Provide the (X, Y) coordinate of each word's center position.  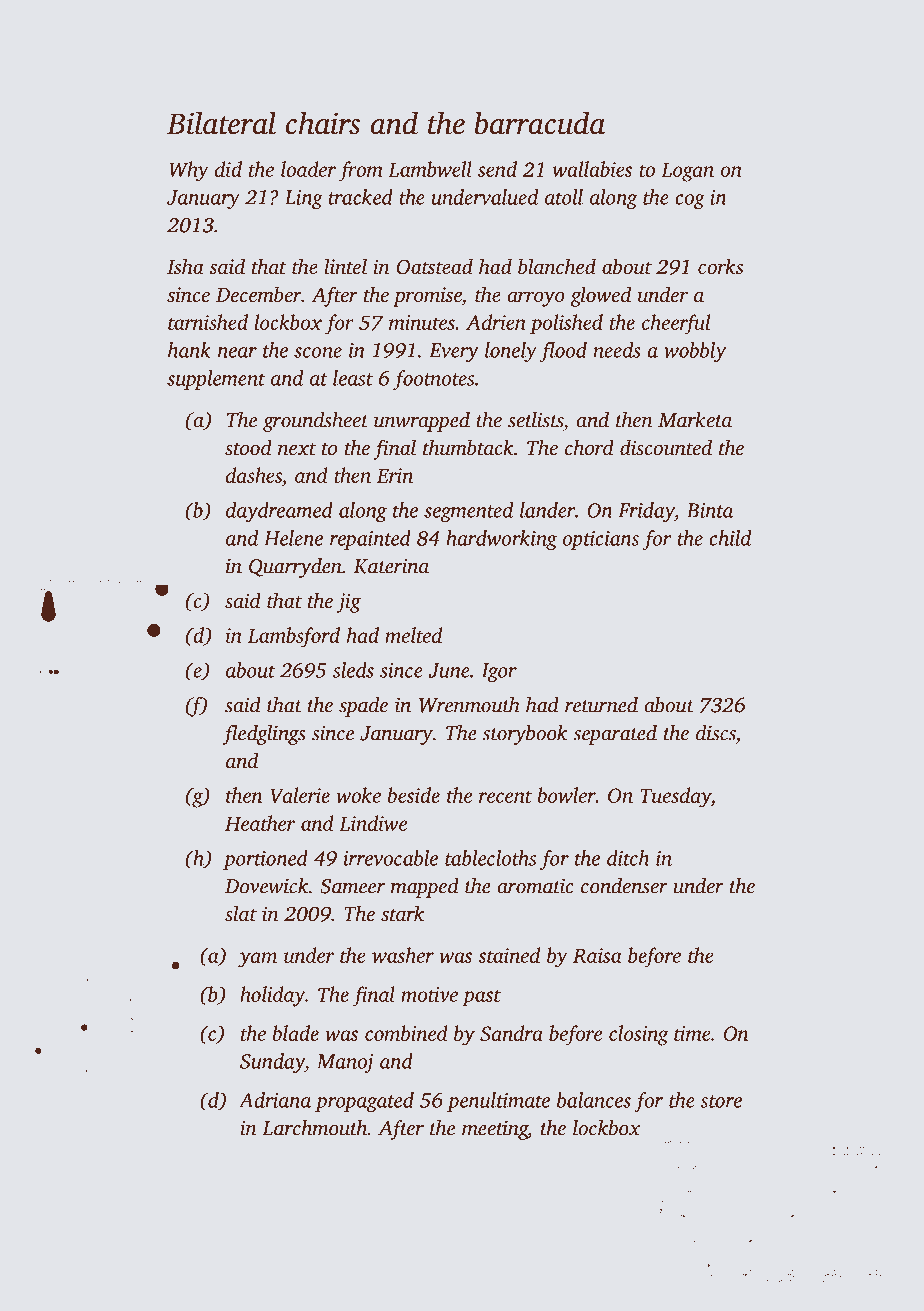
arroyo (536, 299)
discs (716, 733)
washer (403, 955)
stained (509, 955)
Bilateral (221, 123)
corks (720, 266)
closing (639, 1035)
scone (318, 352)
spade (363, 707)
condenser (624, 886)
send (497, 169)
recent (505, 796)
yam (257, 960)
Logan (687, 172)
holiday (272, 996)
